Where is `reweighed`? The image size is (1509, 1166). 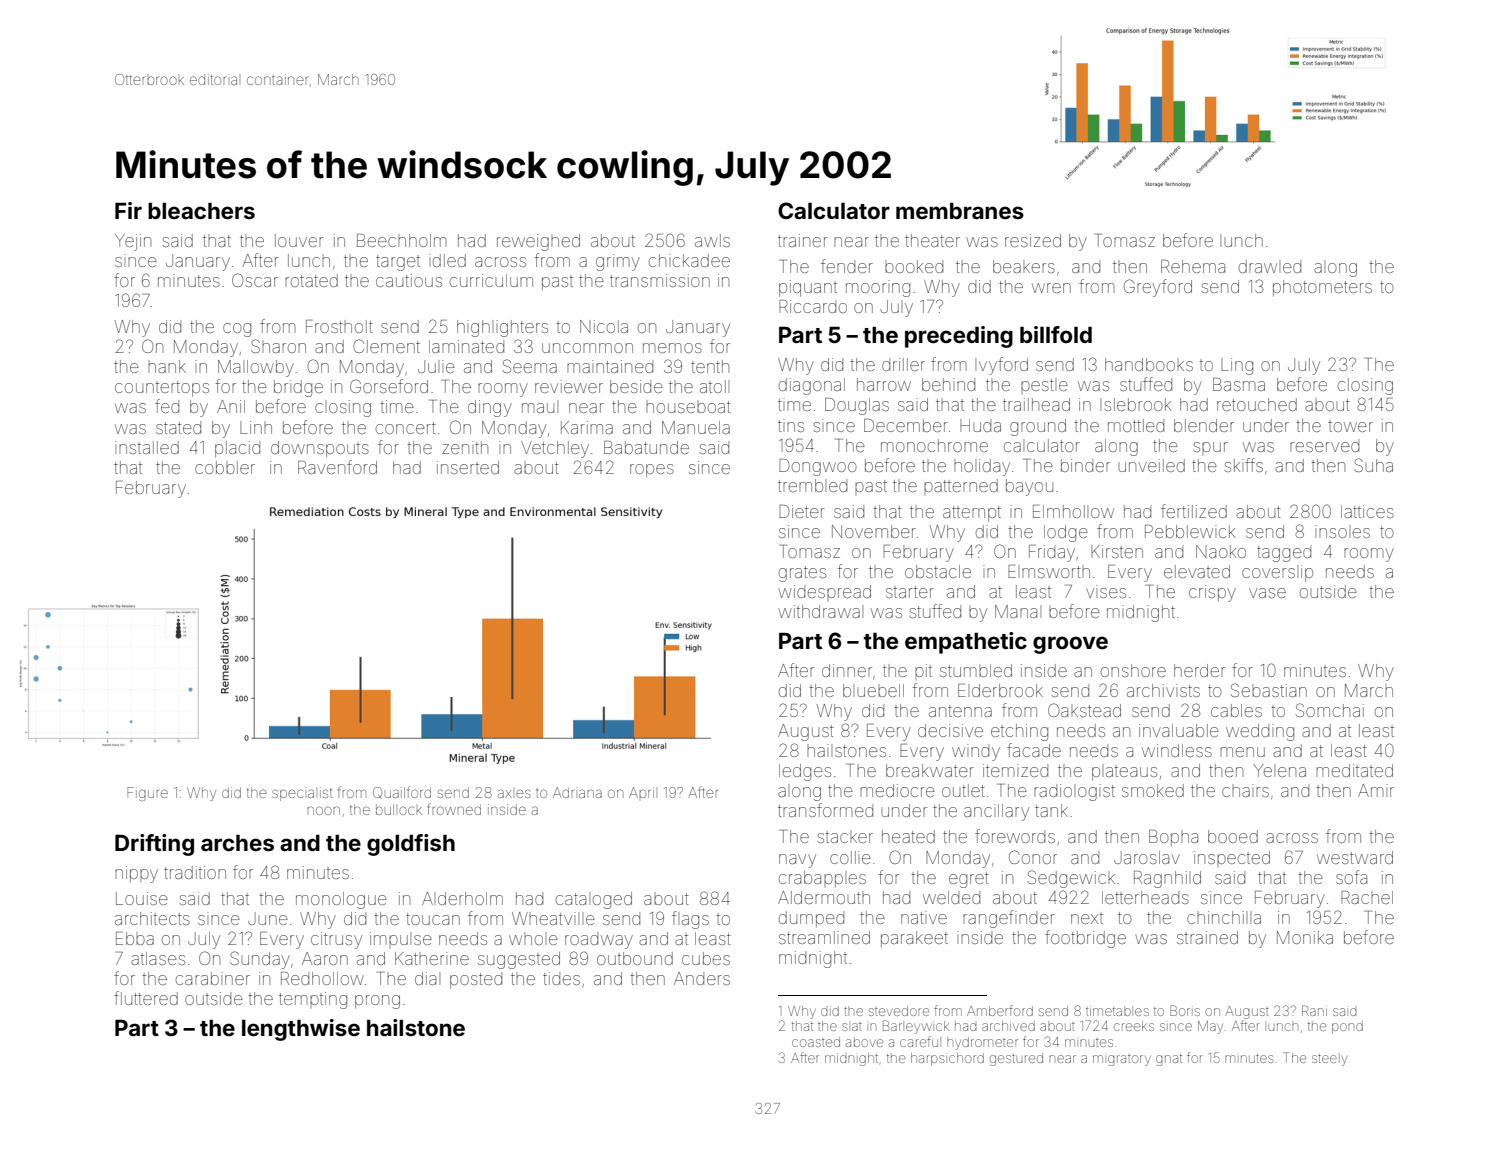
reweighed is located at coordinates (538, 242).
